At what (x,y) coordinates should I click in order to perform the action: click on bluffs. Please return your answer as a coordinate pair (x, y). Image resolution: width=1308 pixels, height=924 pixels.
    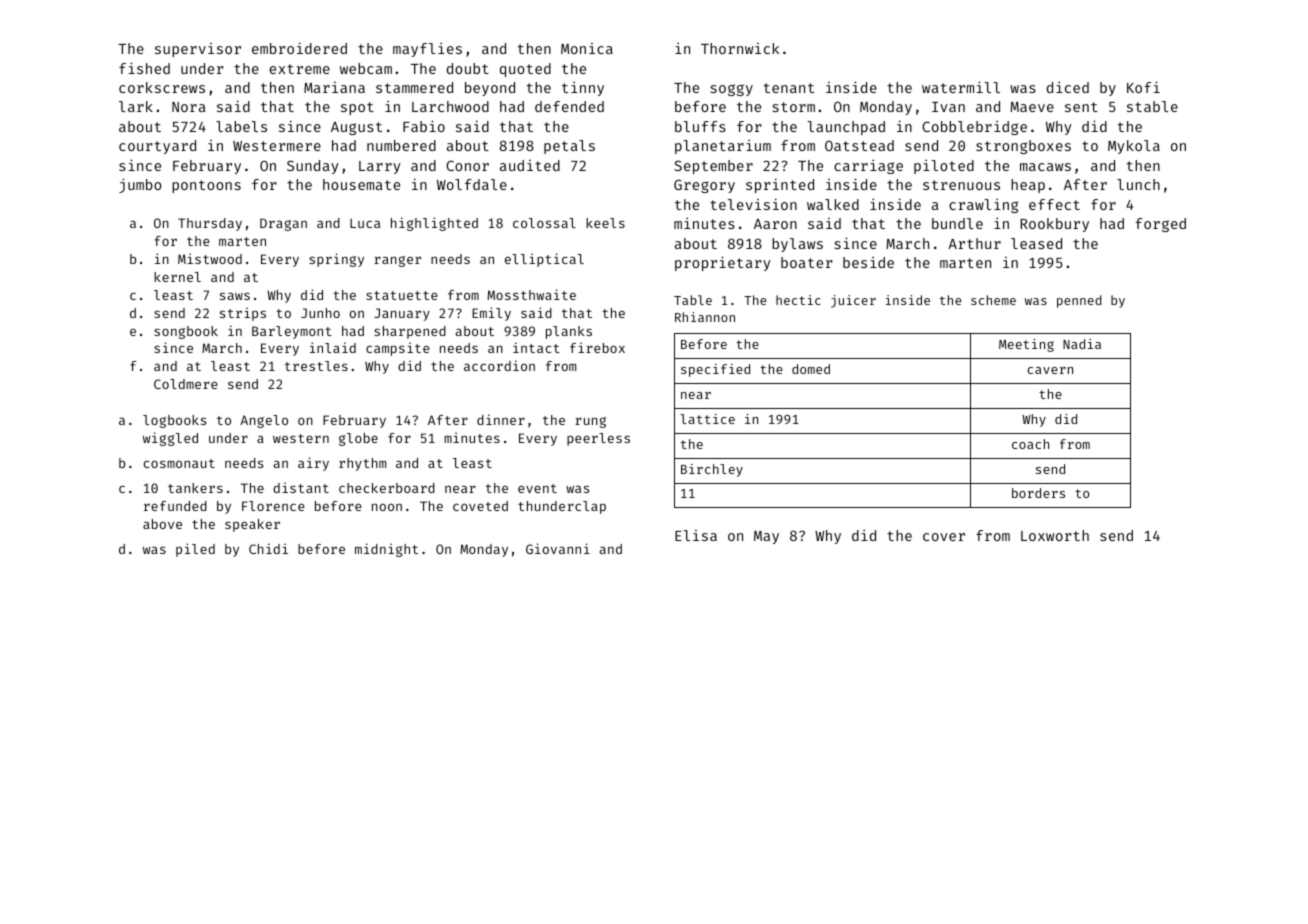
    Looking at the image, I should click on (700, 126).
